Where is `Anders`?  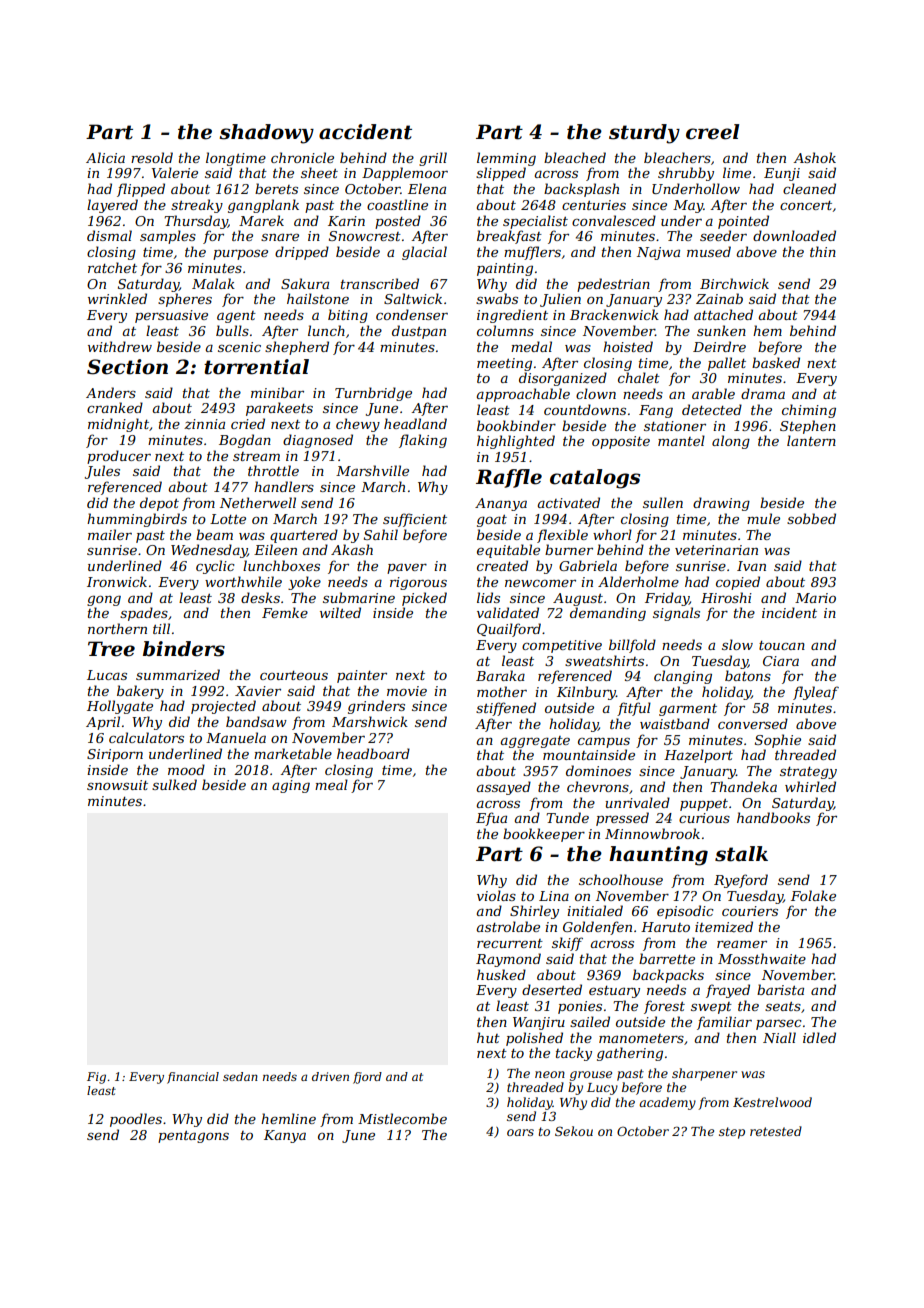 Anders is located at coordinates (111, 392).
